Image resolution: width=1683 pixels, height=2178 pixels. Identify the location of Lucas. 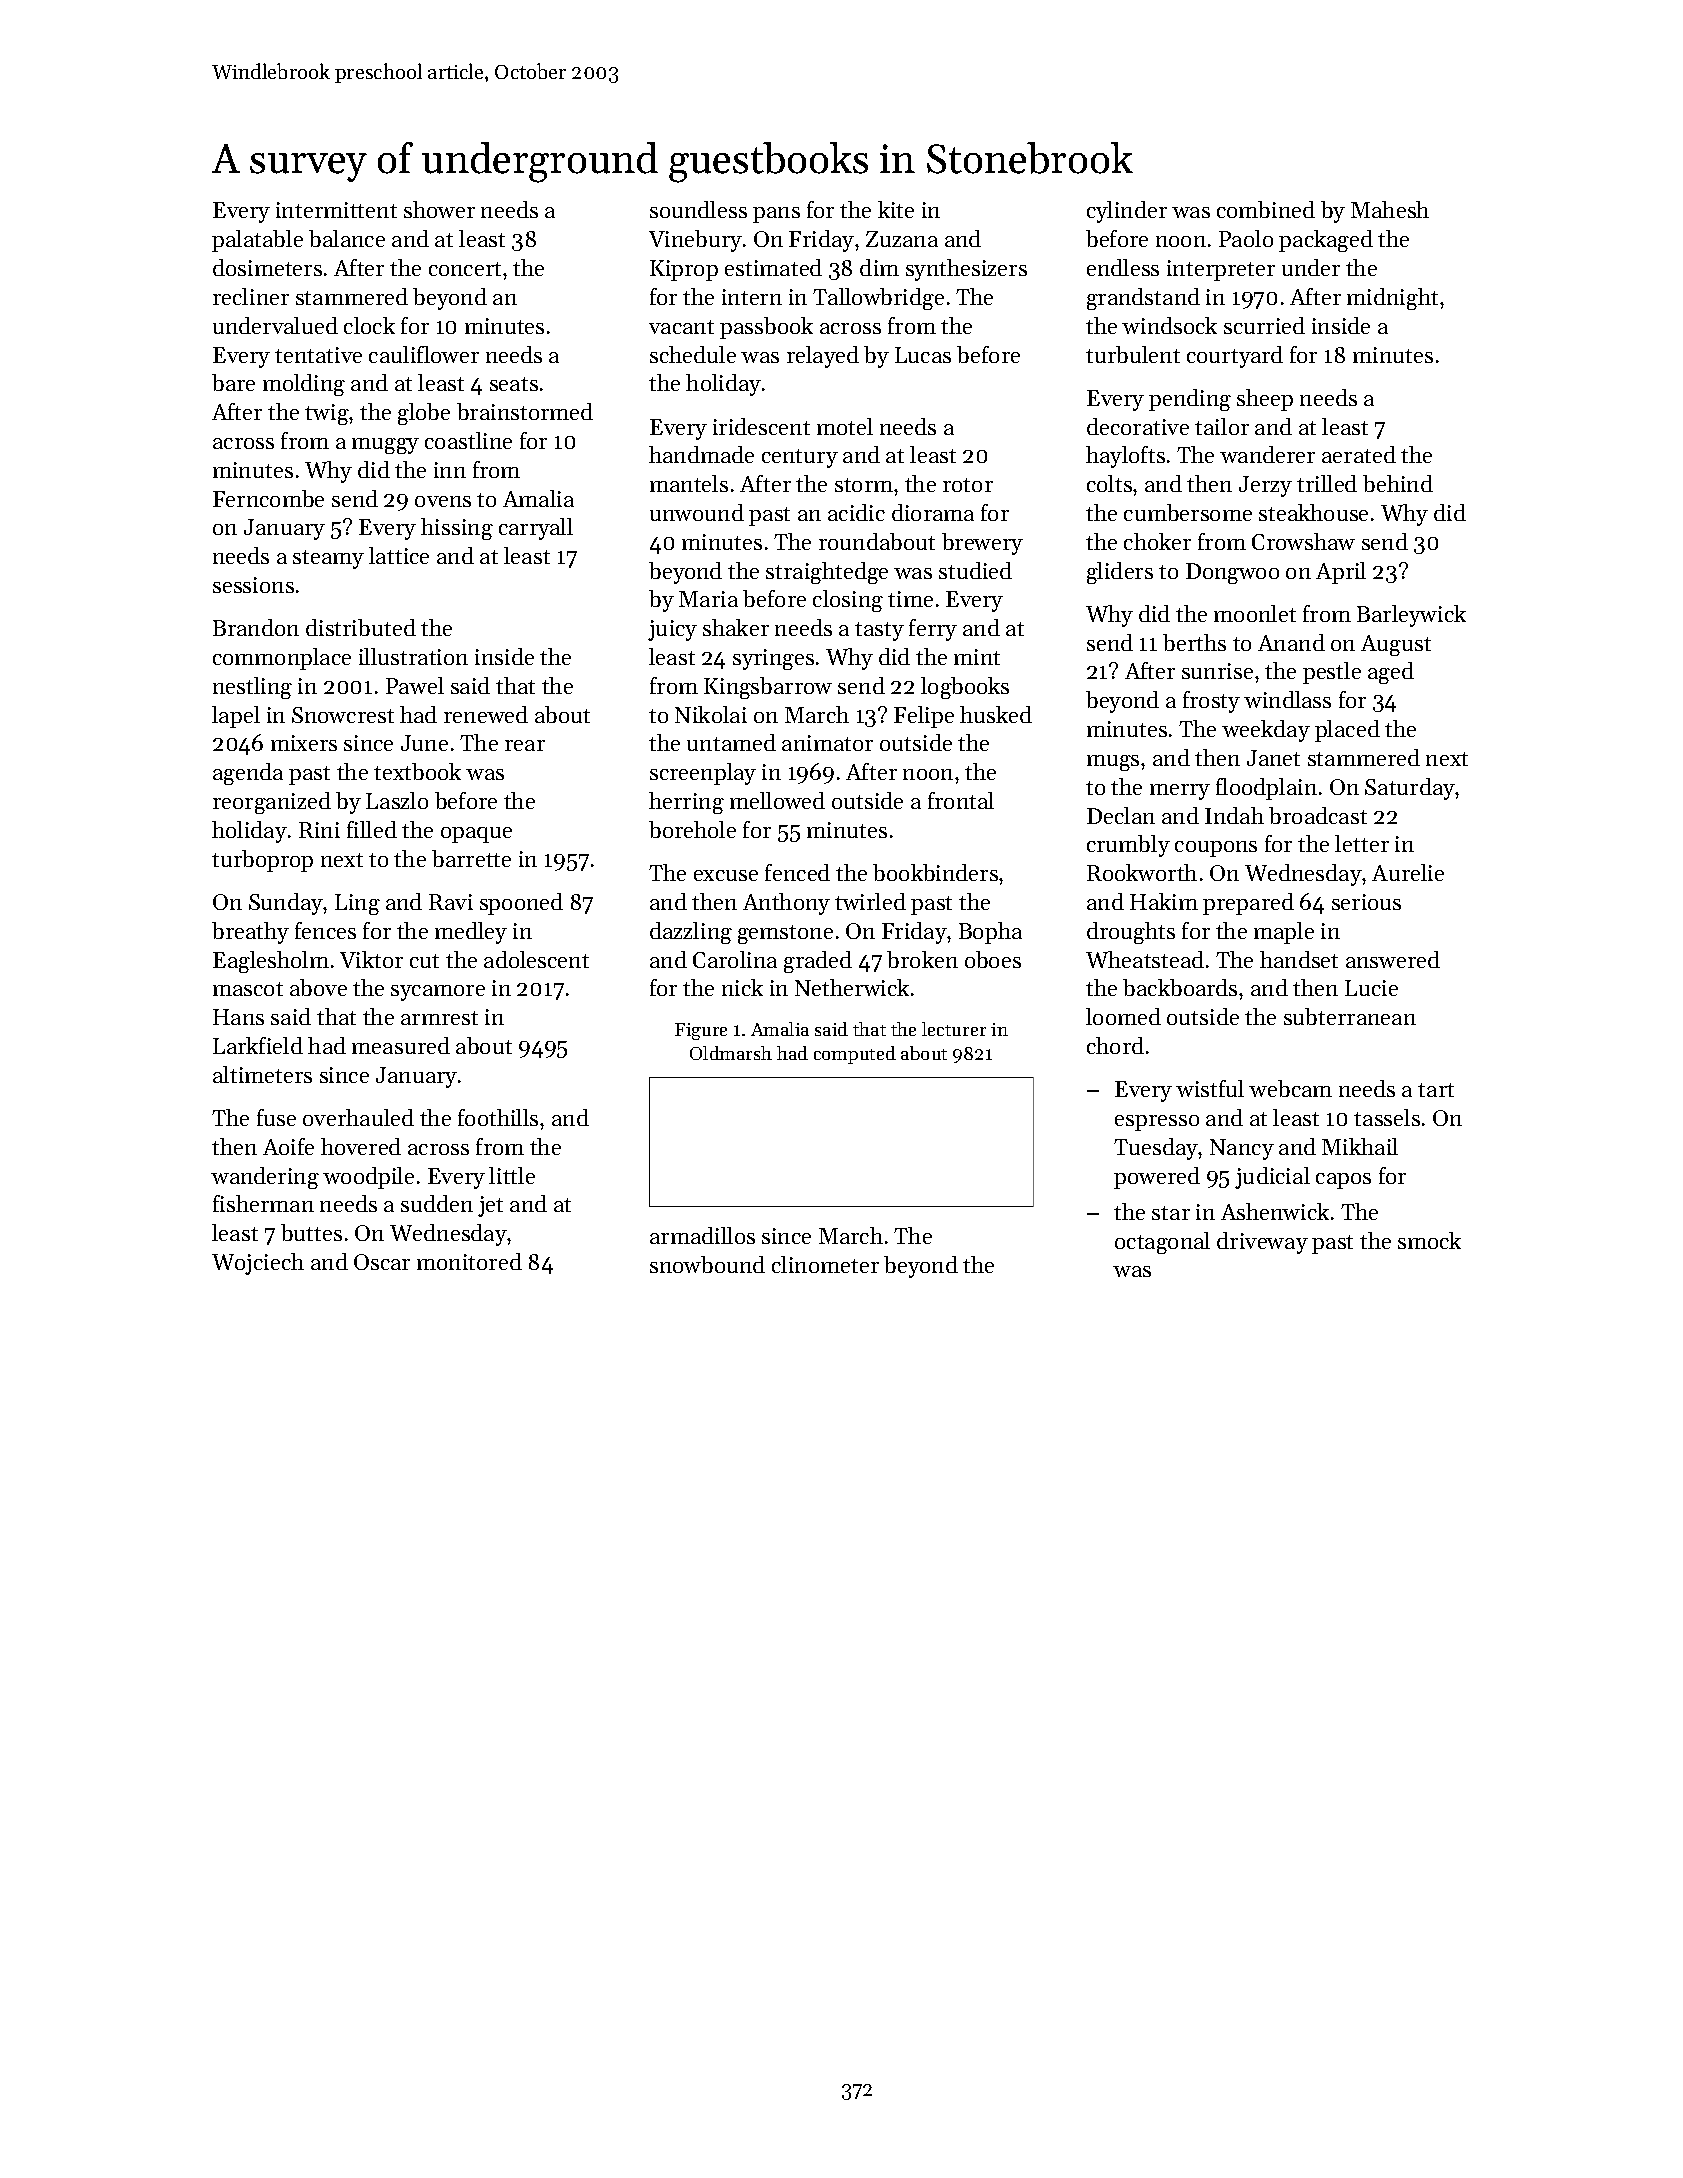
(923, 355).
